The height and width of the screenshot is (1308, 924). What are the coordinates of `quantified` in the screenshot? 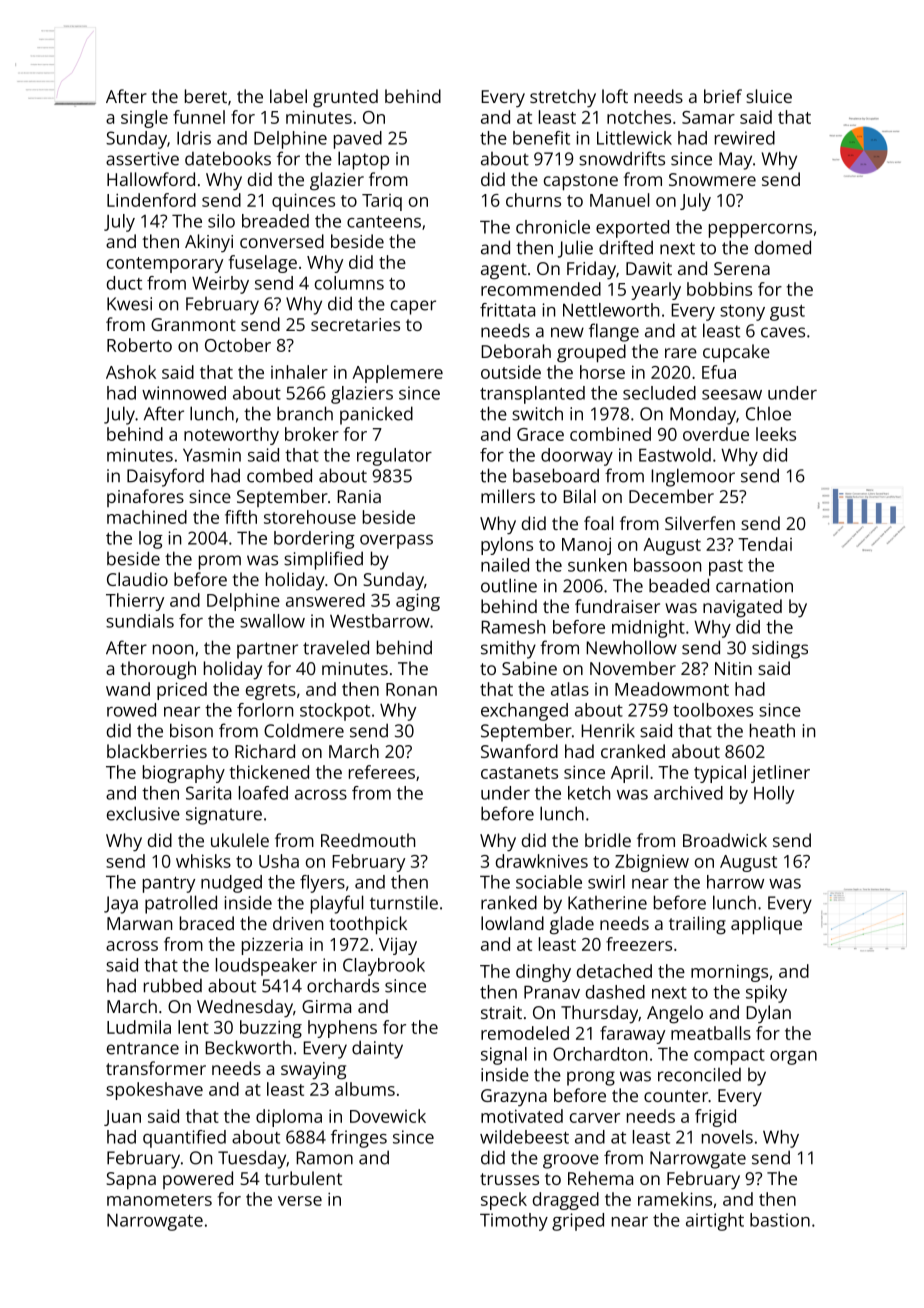 It's located at (184, 1139).
